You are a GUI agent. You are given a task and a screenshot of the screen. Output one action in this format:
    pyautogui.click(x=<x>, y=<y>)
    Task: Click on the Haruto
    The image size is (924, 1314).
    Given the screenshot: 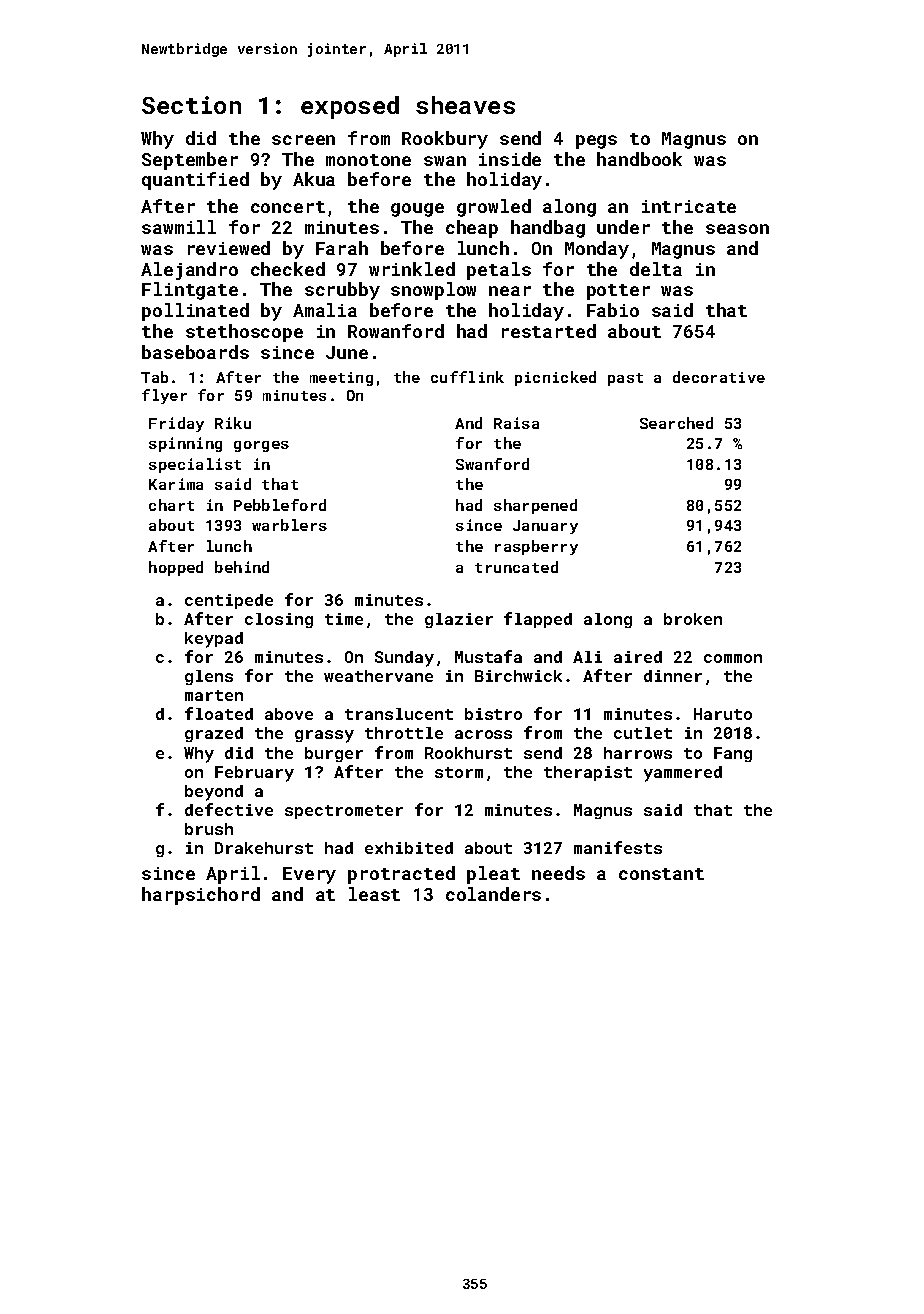 What is the action you would take?
    pyautogui.click(x=723, y=714)
